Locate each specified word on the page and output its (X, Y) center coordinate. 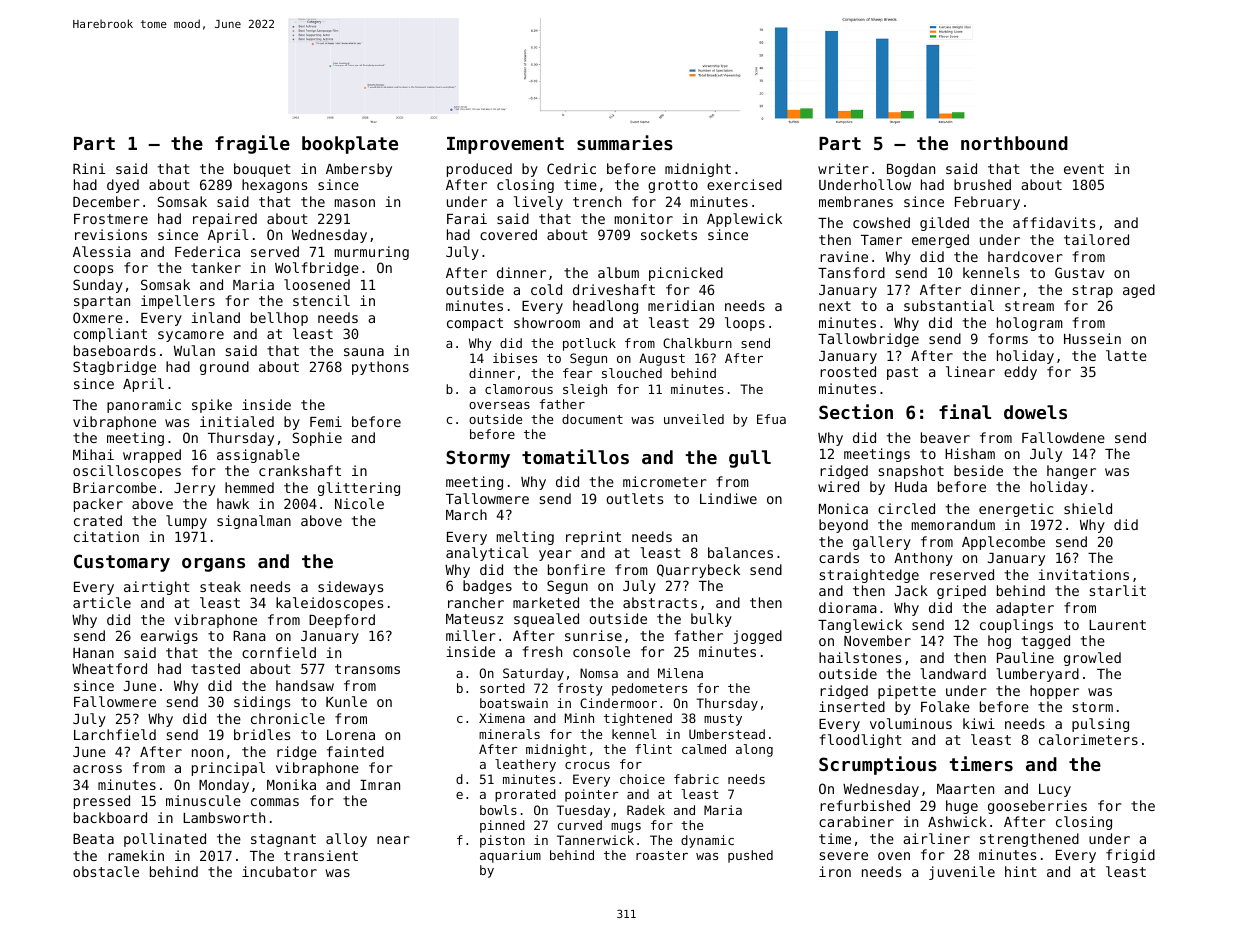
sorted (502, 688)
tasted (215, 668)
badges (487, 587)
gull (750, 459)
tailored (1096, 239)
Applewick (744, 220)
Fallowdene (1063, 437)
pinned (502, 826)
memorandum (953, 524)
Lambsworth (224, 817)
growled (1092, 659)
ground (224, 368)
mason (354, 203)
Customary (122, 563)
